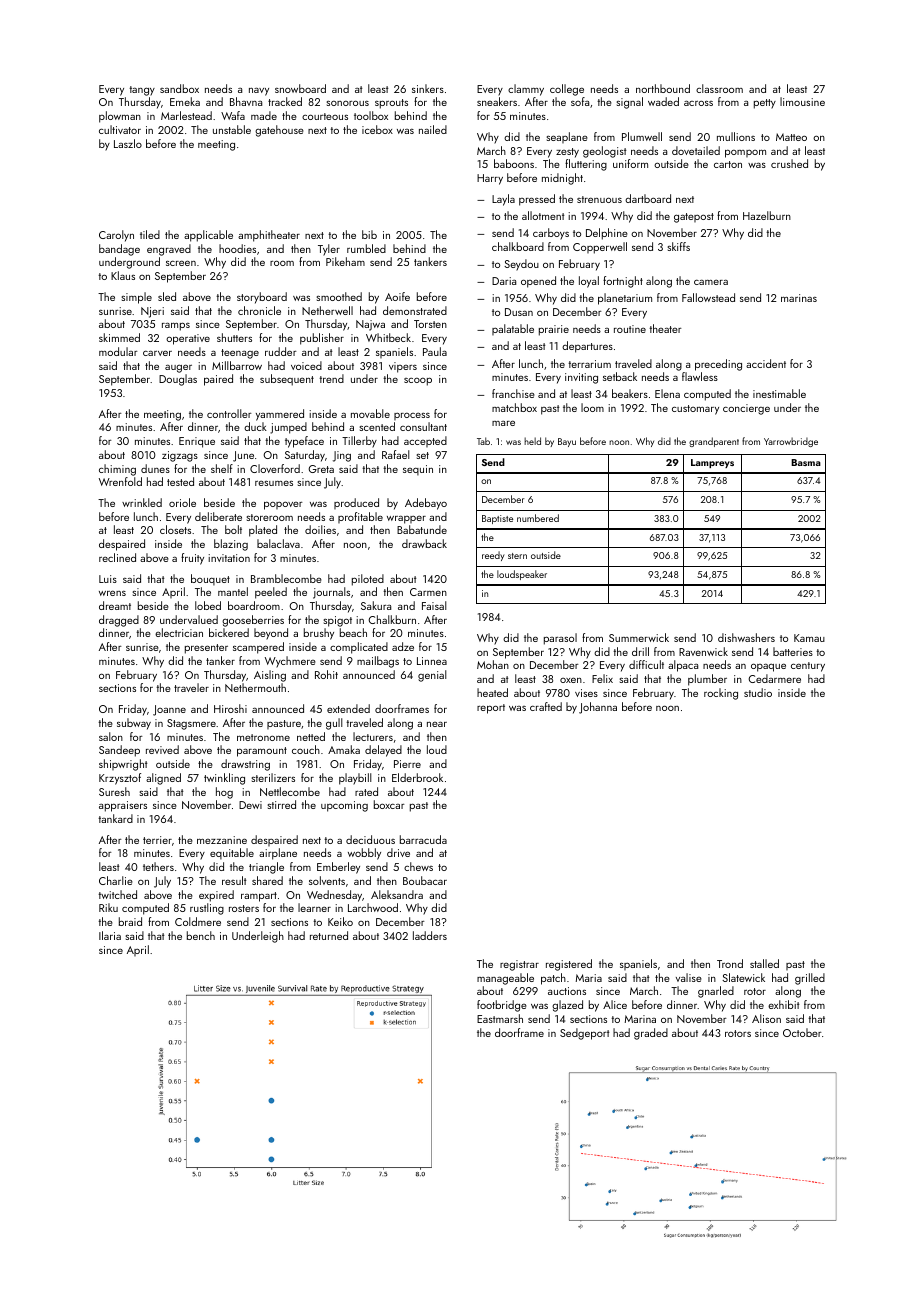 Image resolution: width=924 pixels, height=1308 pixels. I want to click on applicable, so click(208, 236).
